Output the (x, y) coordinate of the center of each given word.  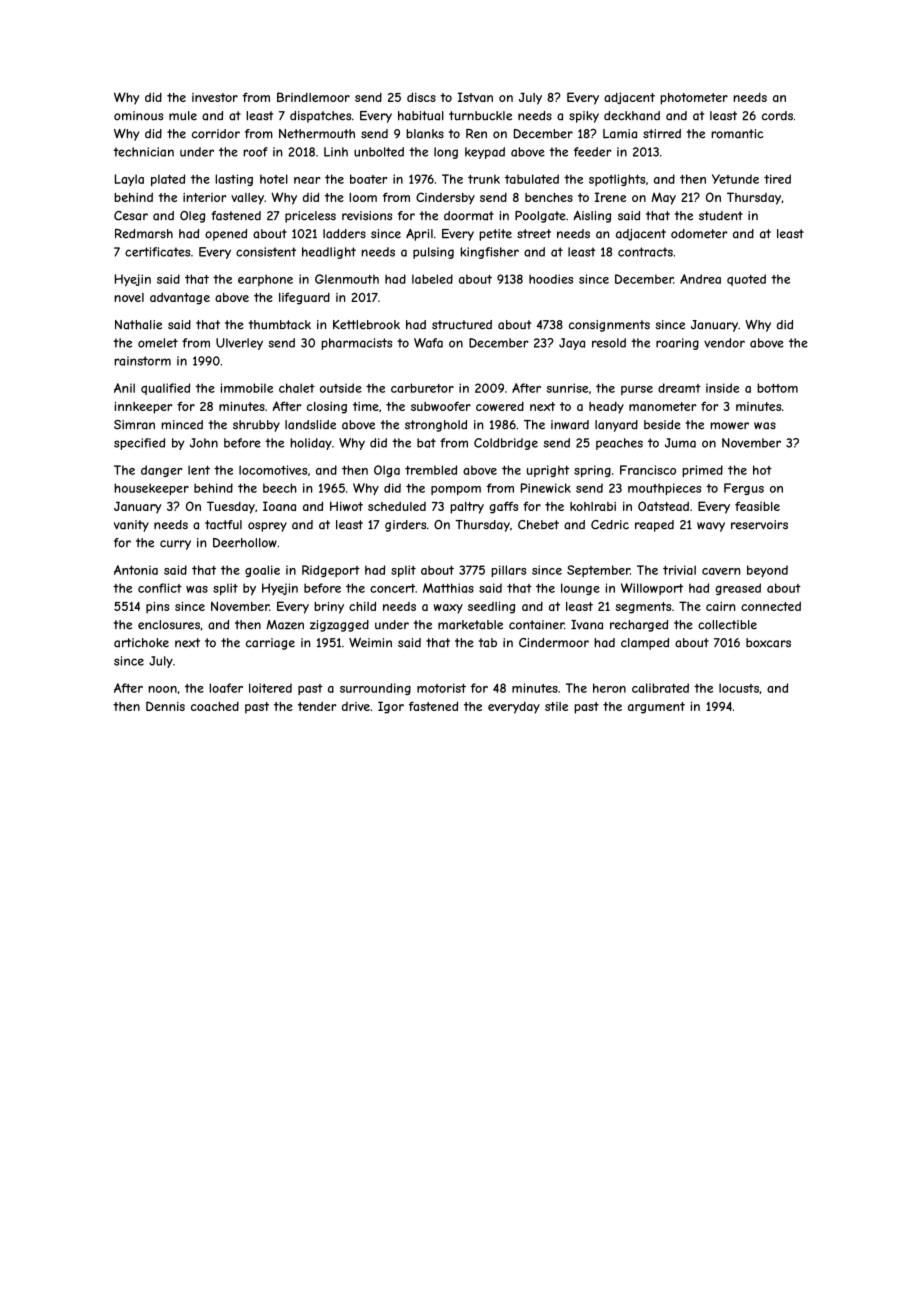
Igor (391, 707)
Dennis (165, 706)
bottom (777, 388)
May (663, 198)
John (204, 443)
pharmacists (356, 344)
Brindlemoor (313, 97)
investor (215, 97)
